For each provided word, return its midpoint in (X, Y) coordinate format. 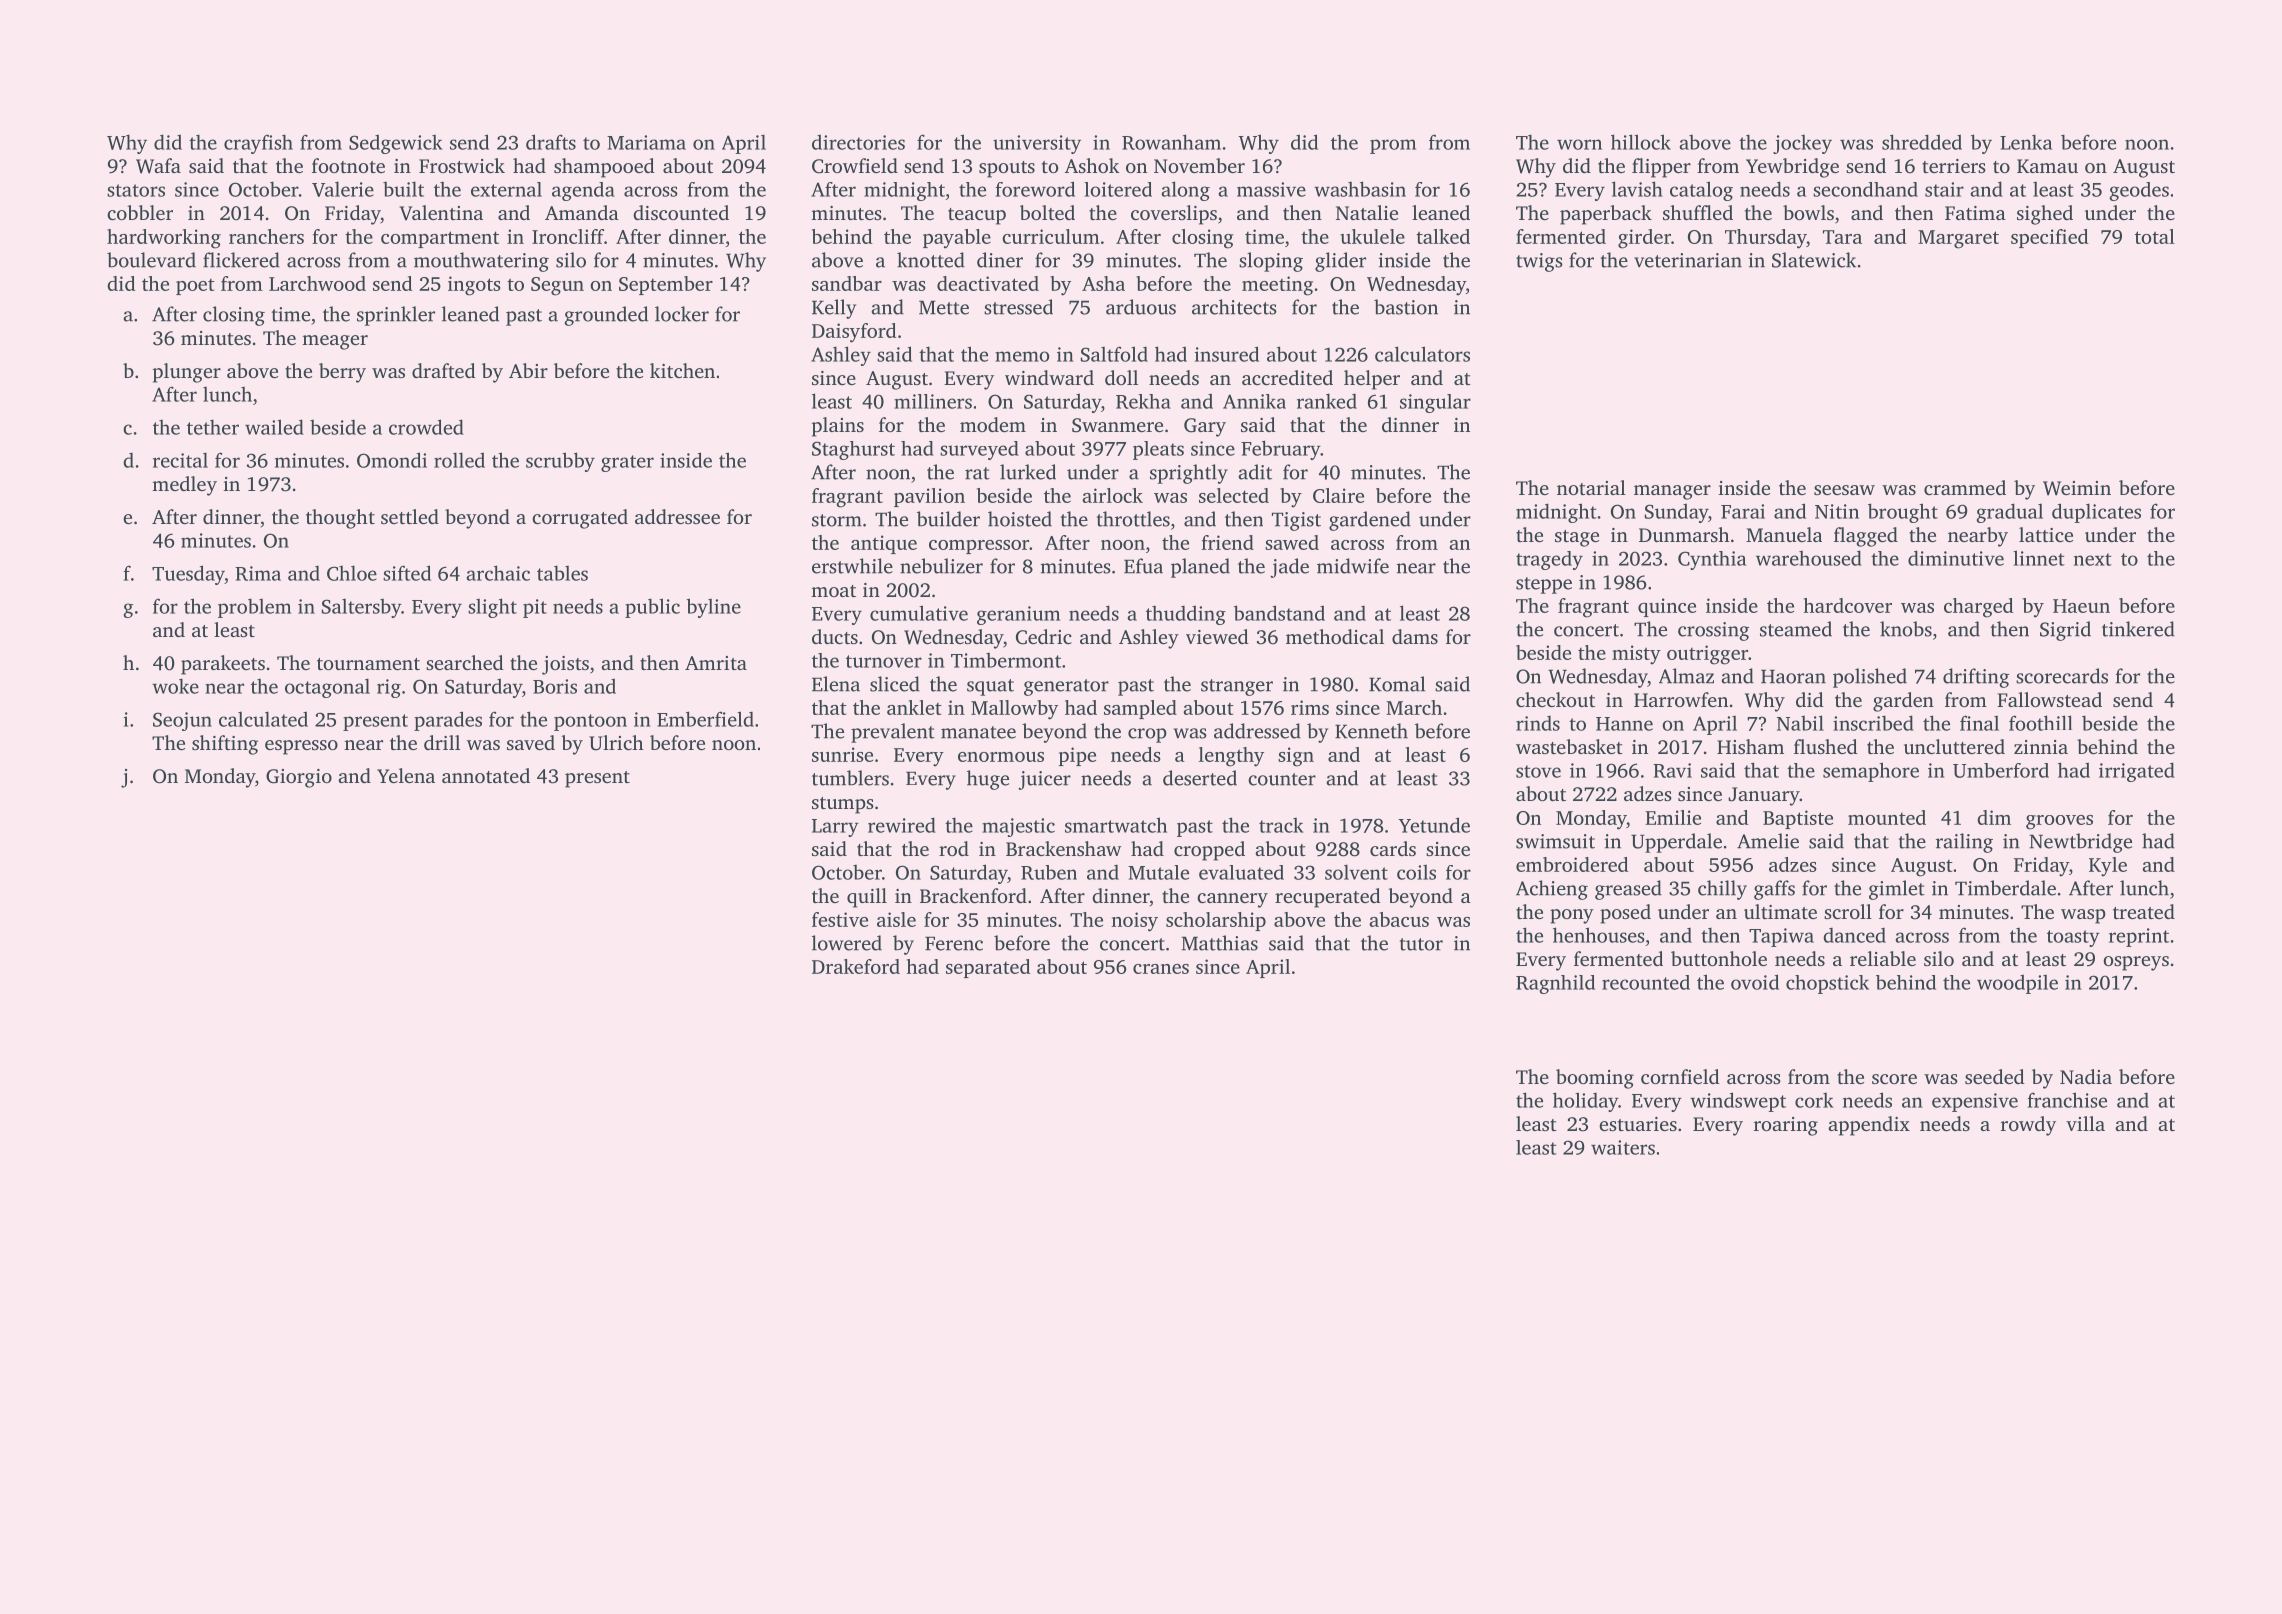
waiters (1623, 1147)
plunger (187, 373)
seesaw (1844, 490)
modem (993, 424)
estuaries (1638, 1124)
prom (1393, 146)
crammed (1965, 487)
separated (988, 968)
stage (1577, 538)
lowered (847, 943)
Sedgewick (396, 144)
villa (2085, 1123)
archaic (498, 573)
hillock (1641, 142)
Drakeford (856, 966)
